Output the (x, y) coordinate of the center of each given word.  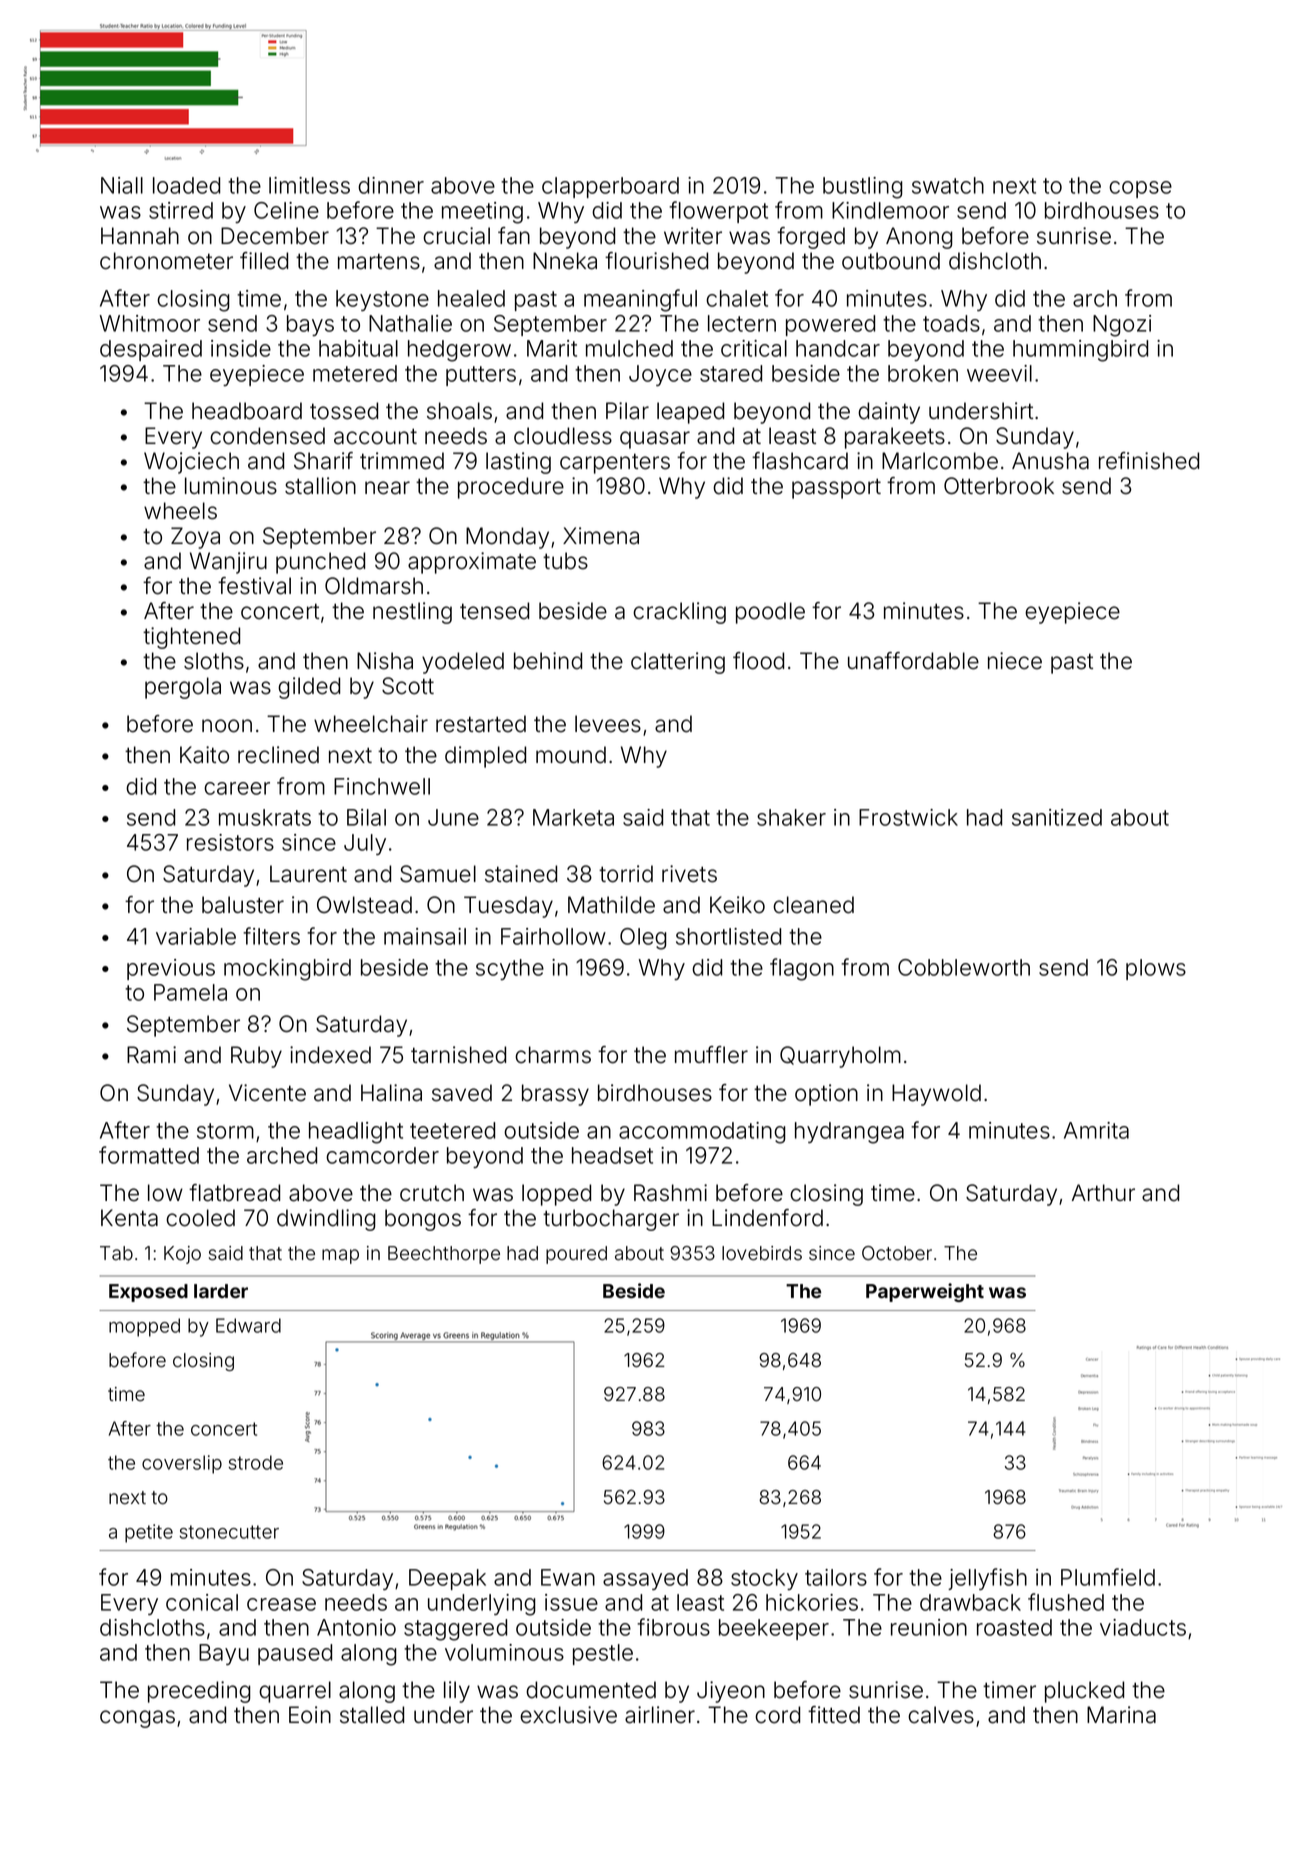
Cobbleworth (964, 967)
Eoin (310, 1715)
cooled (200, 1218)
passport (836, 488)
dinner (391, 185)
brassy (555, 1095)
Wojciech (191, 463)
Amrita (1096, 1130)
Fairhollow (553, 936)
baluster (243, 905)
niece (1015, 661)
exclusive (568, 1715)
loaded (186, 185)
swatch (948, 185)
